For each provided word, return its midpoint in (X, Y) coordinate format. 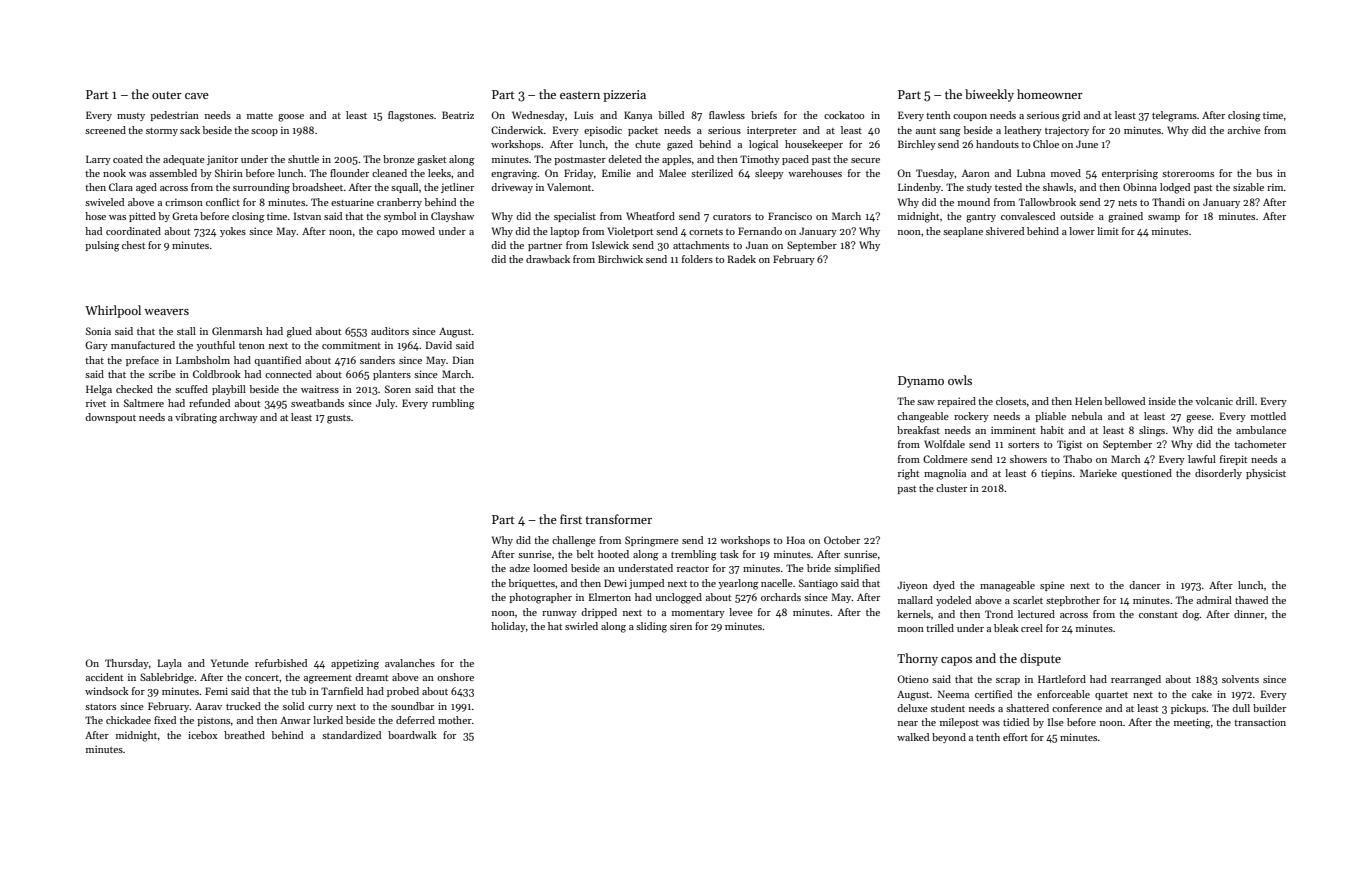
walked (913, 737)
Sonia (98, 331)
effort (1015, 737)
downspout (110, 418)
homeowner (1050, 94)
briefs (764, 115)
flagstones (411, 116)
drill (1245, 401)
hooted (613, 554)
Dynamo (921, 382)
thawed (1251, 600)
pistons (213, 721)
